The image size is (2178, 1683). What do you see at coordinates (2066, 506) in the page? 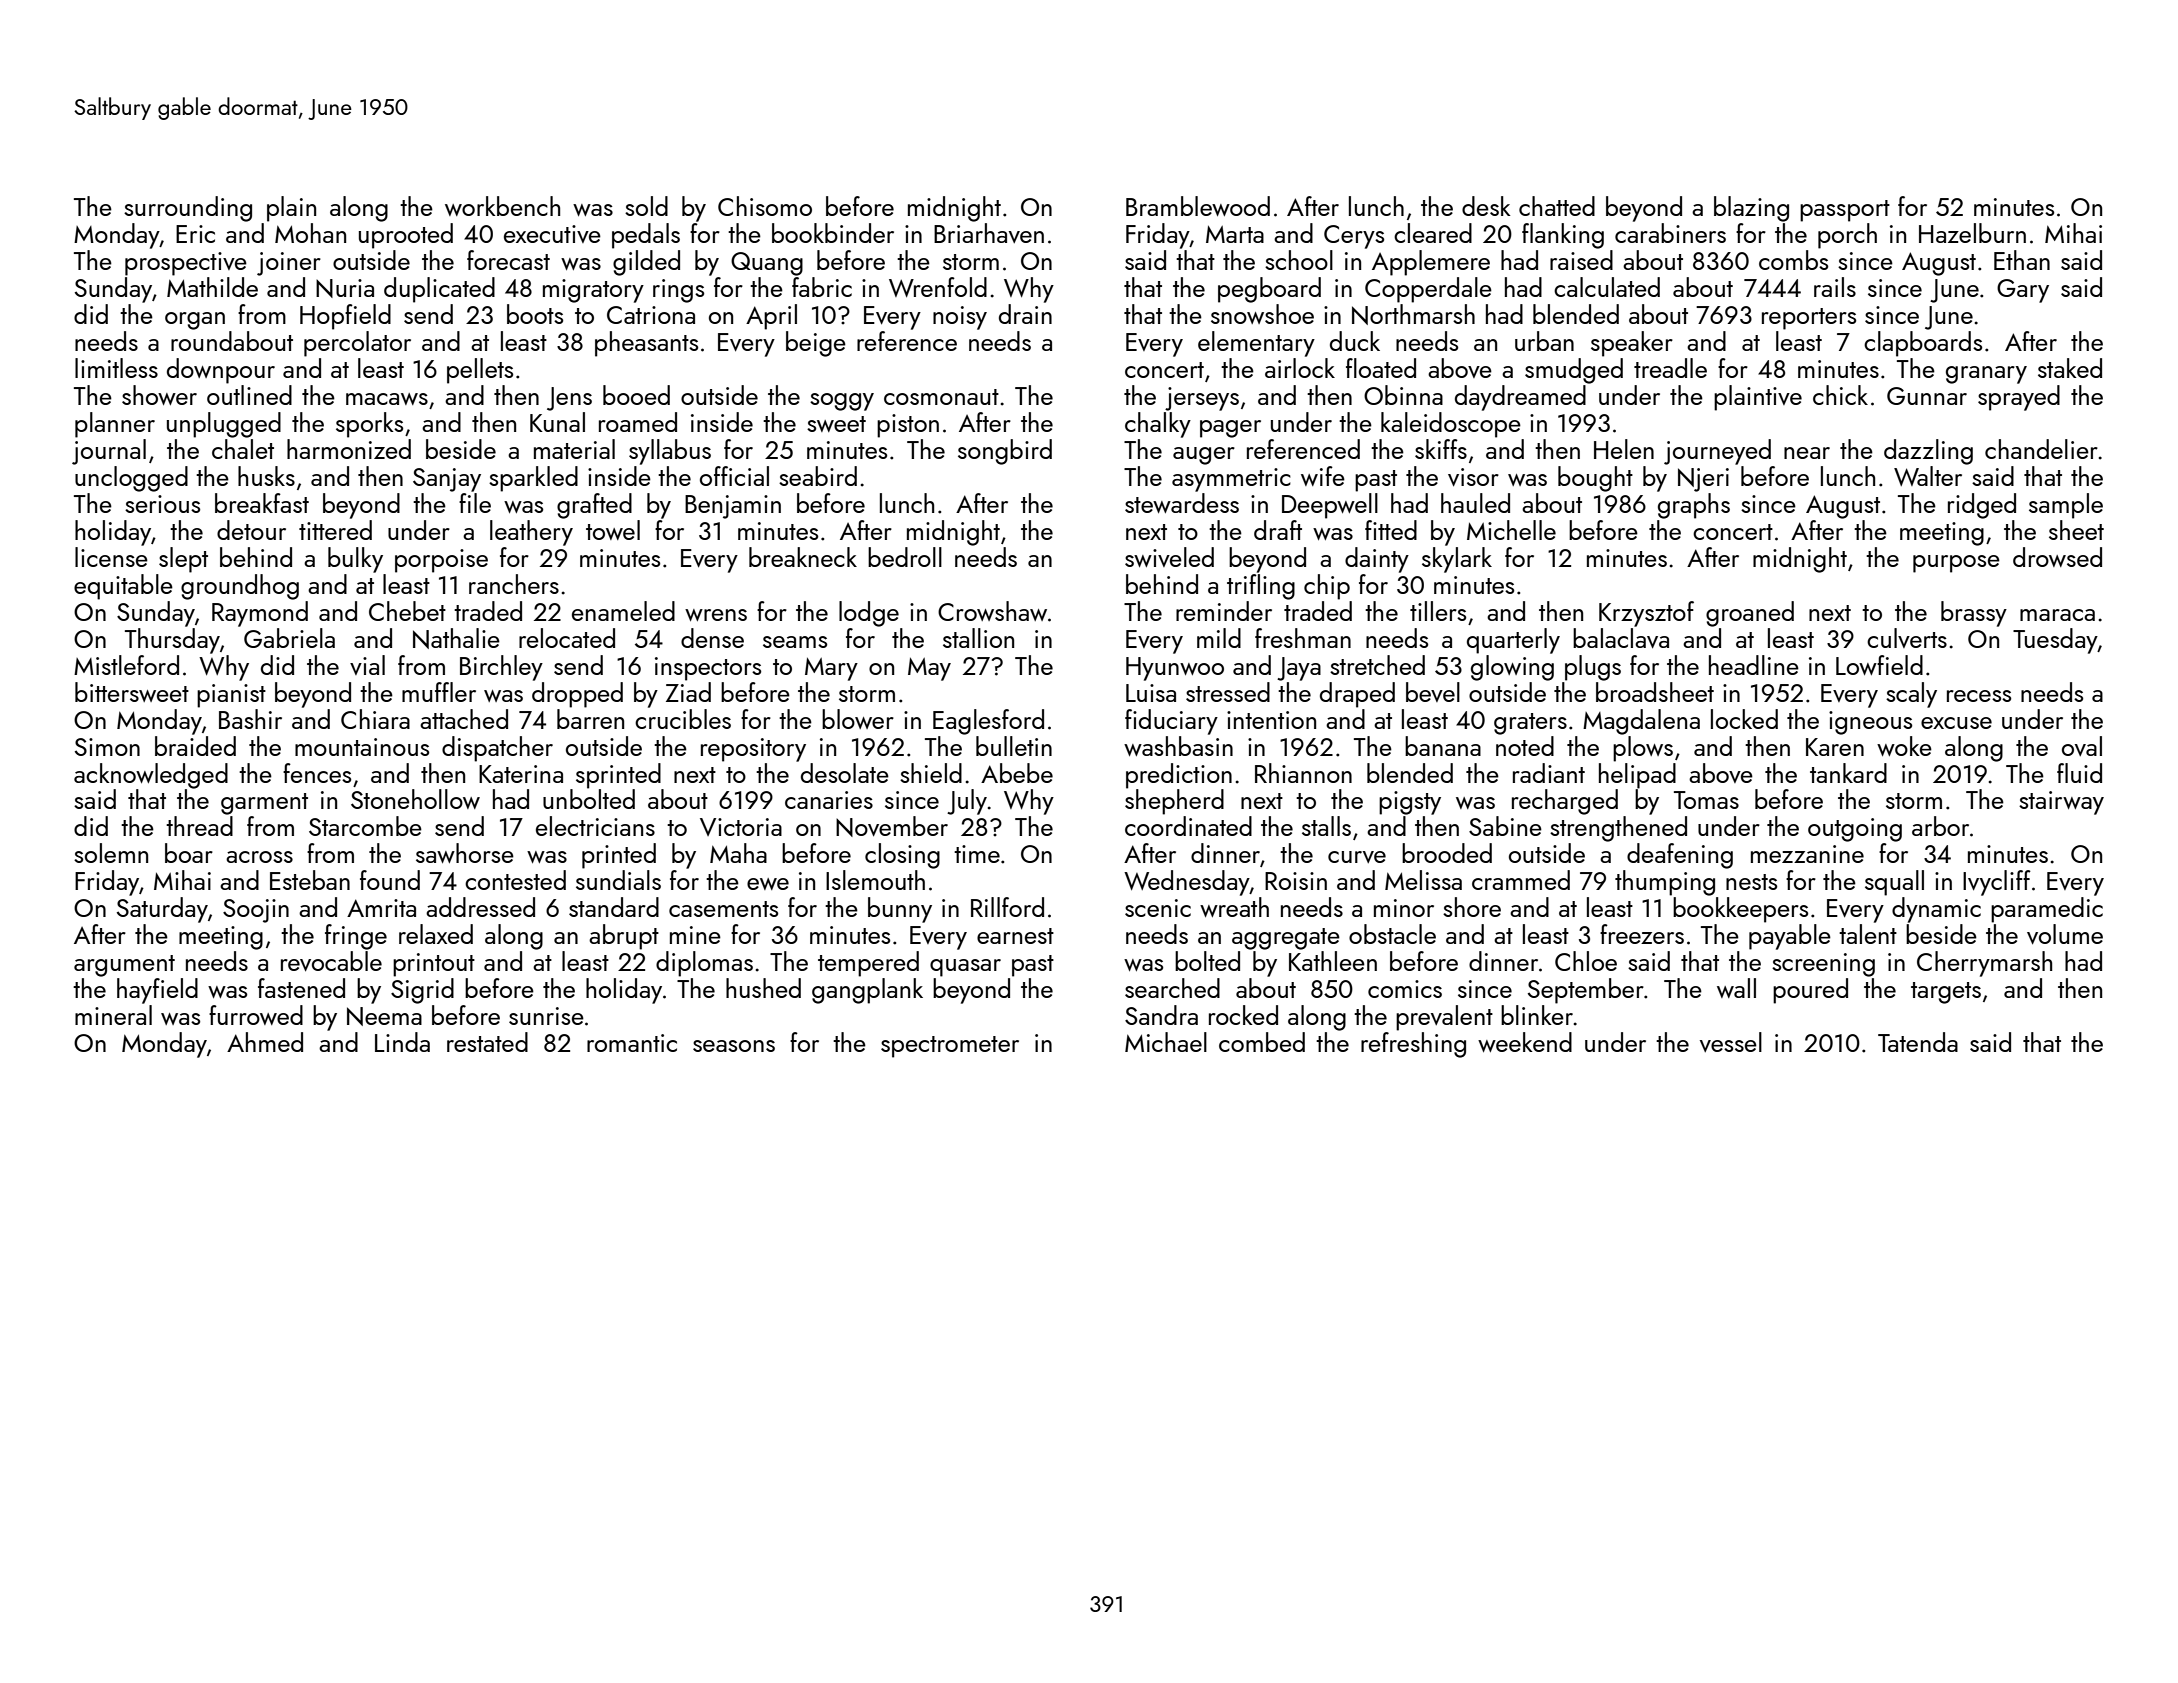
I see `sample` at bounding box center [2066, 506].
